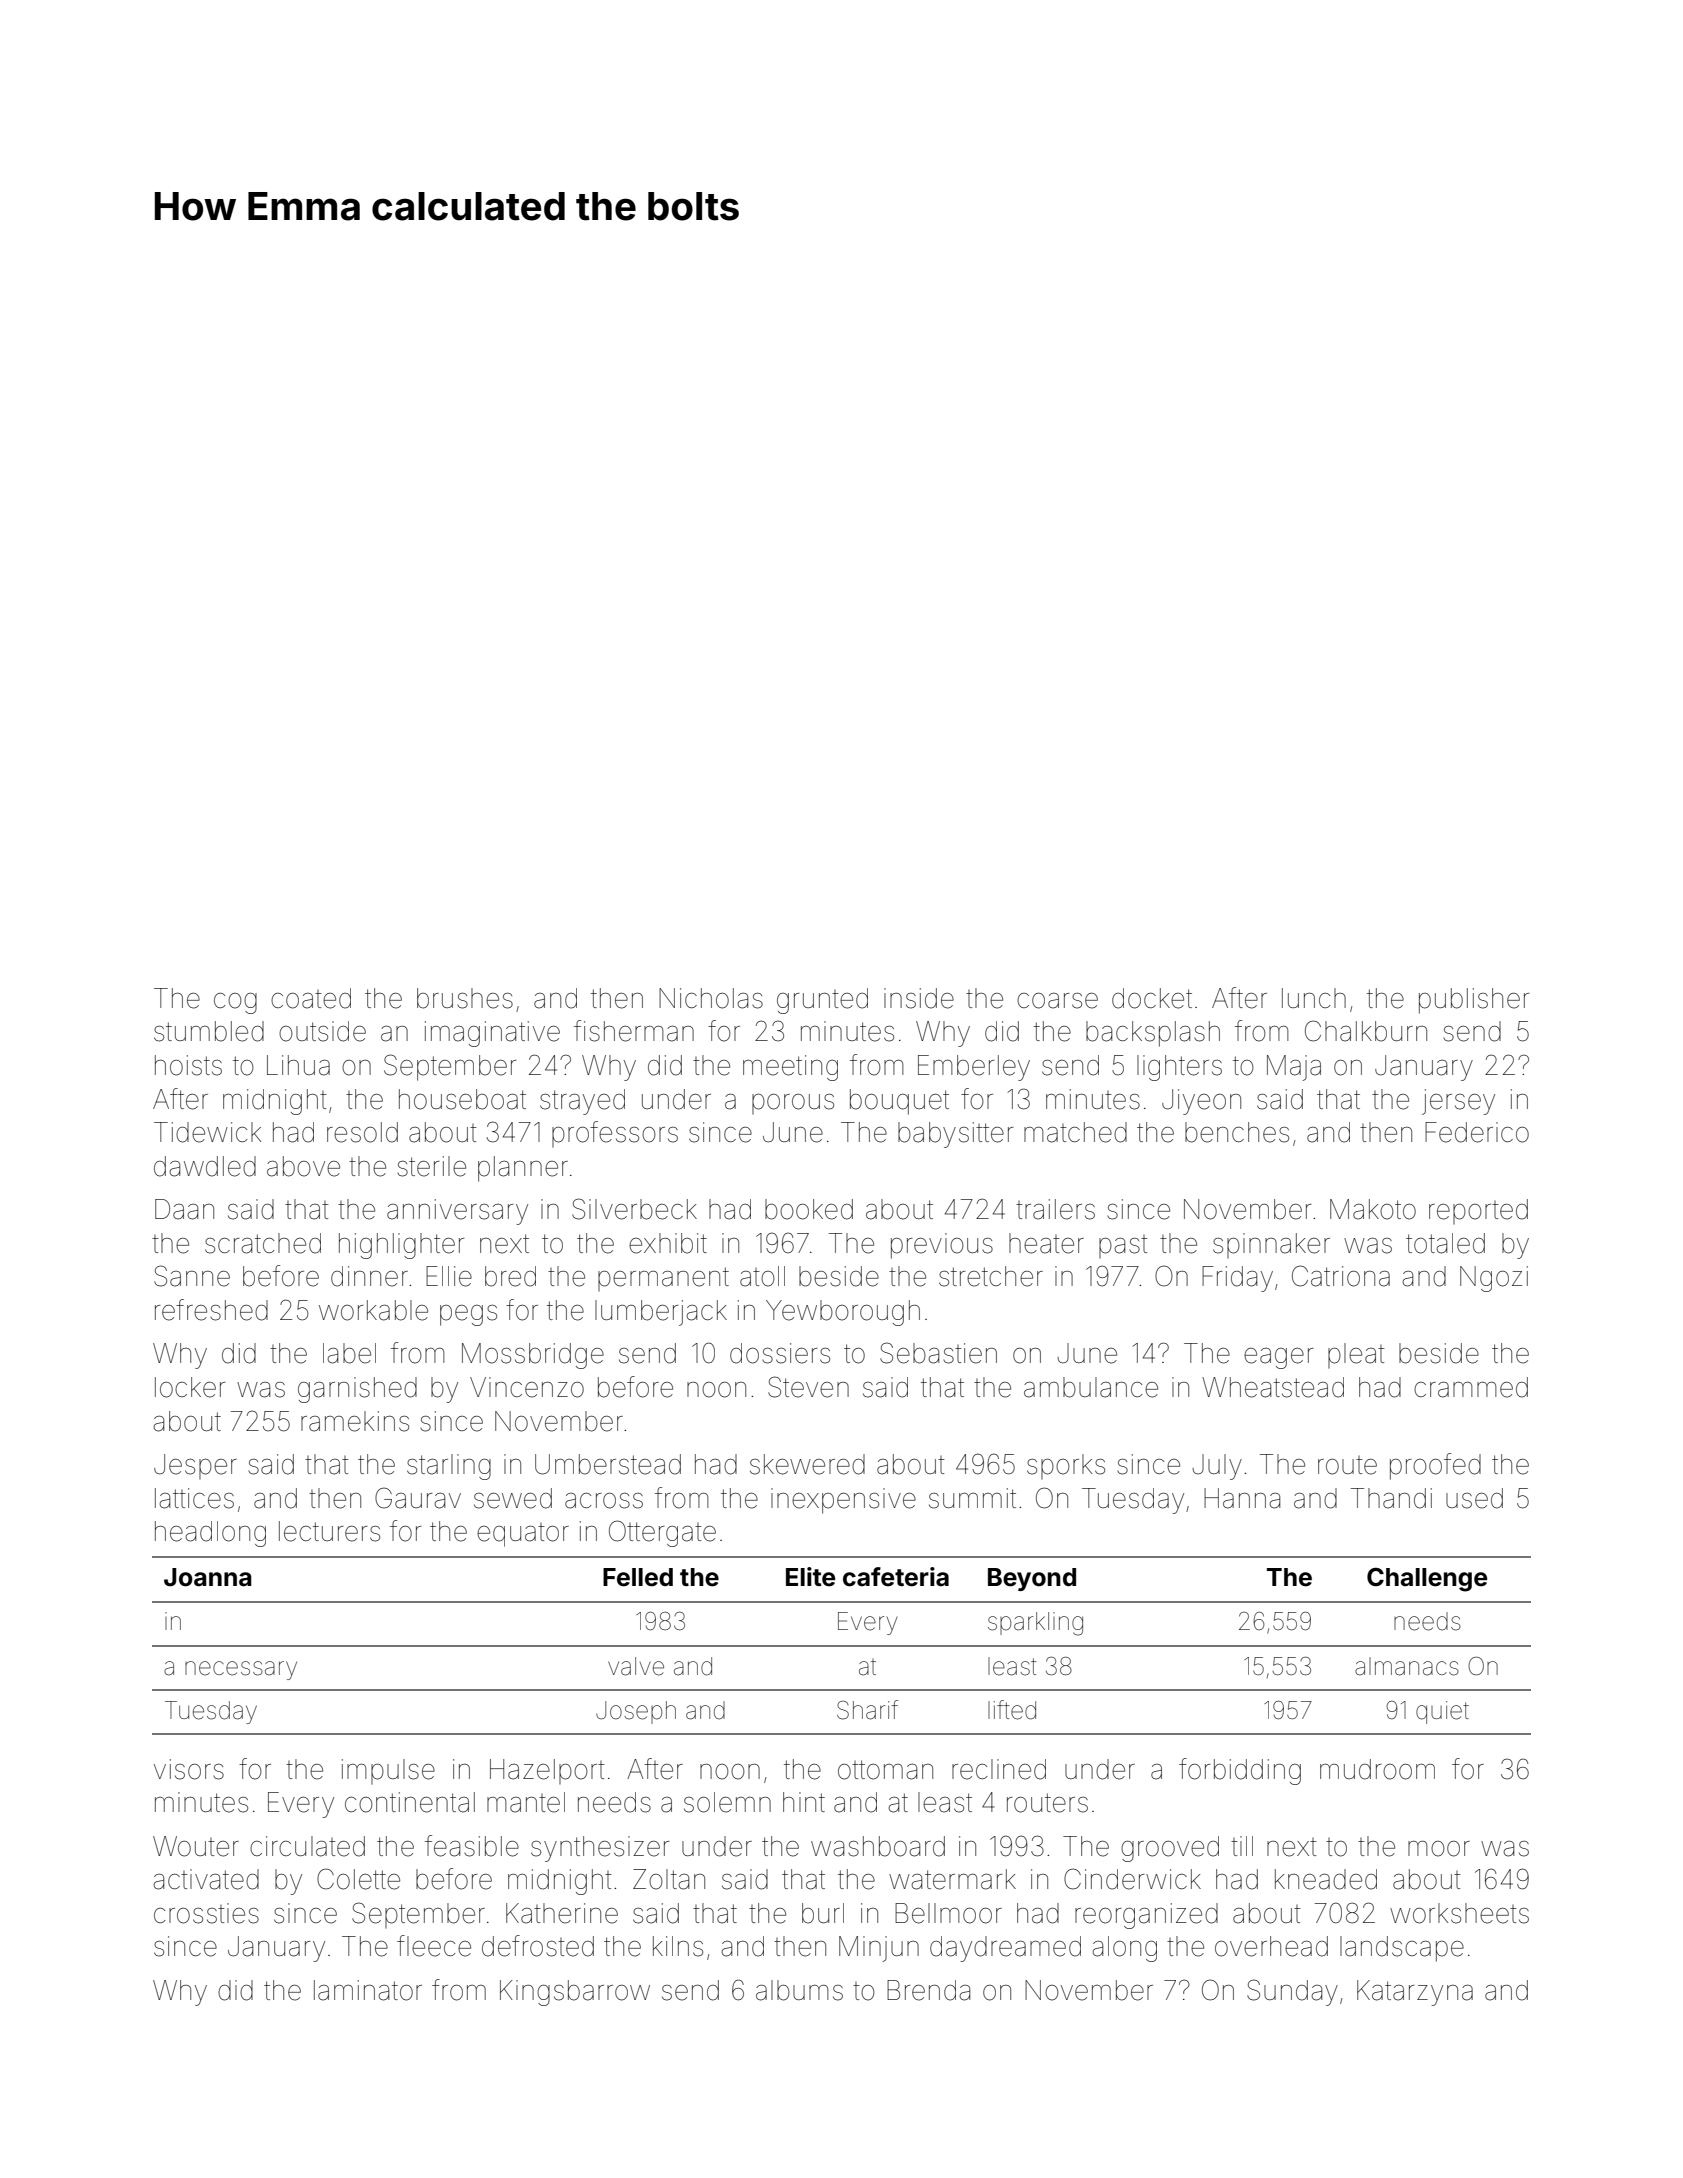  I want to click on hint, so click(804, 1802).
